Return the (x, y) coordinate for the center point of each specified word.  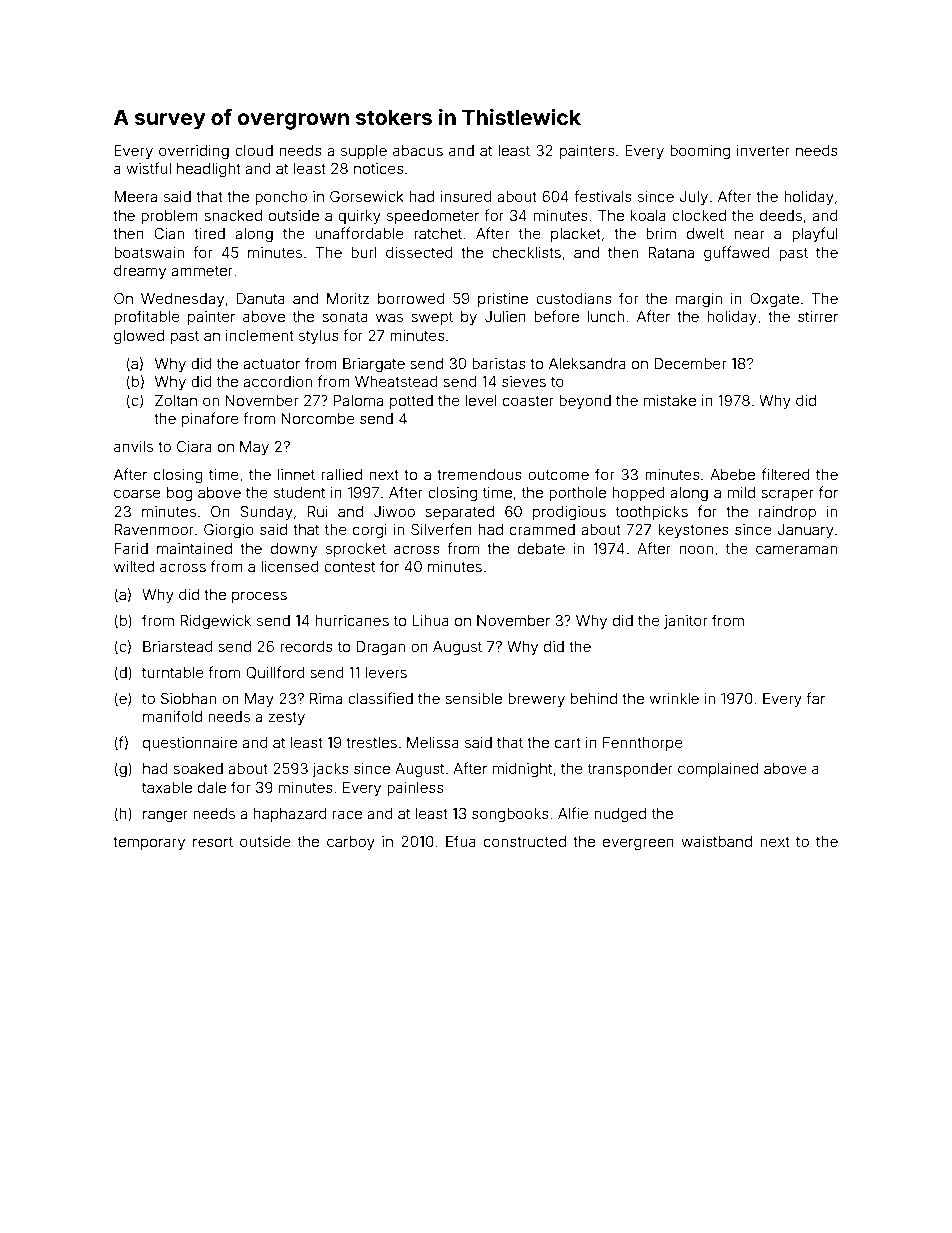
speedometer (433, 217)
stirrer (818, 316)
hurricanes (352, 620)
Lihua (430, 620)
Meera (135, 196)
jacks (331, 770)
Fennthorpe (643, 744)
